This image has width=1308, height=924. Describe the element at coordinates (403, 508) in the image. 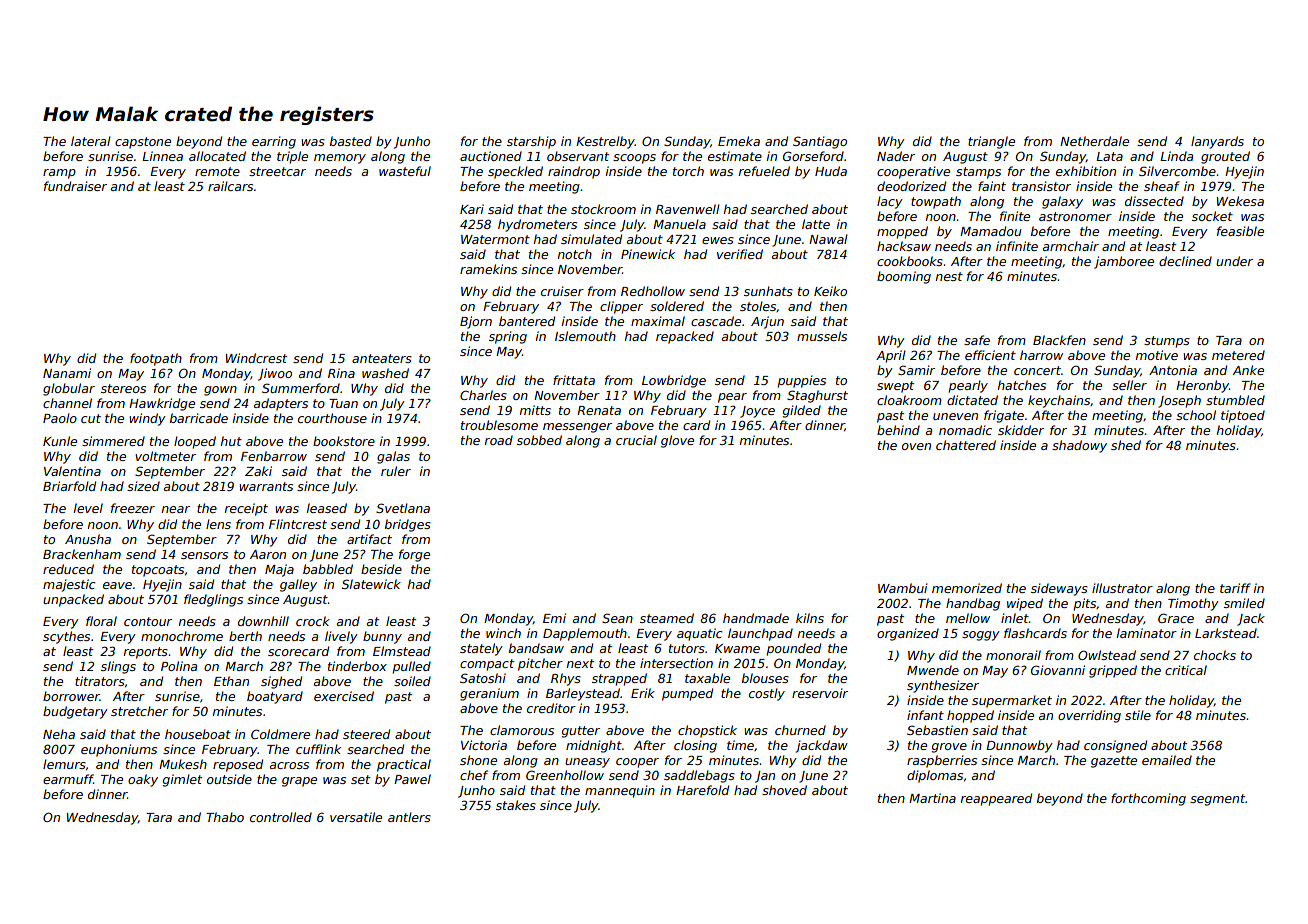

I see `Svetlana` at that location.
